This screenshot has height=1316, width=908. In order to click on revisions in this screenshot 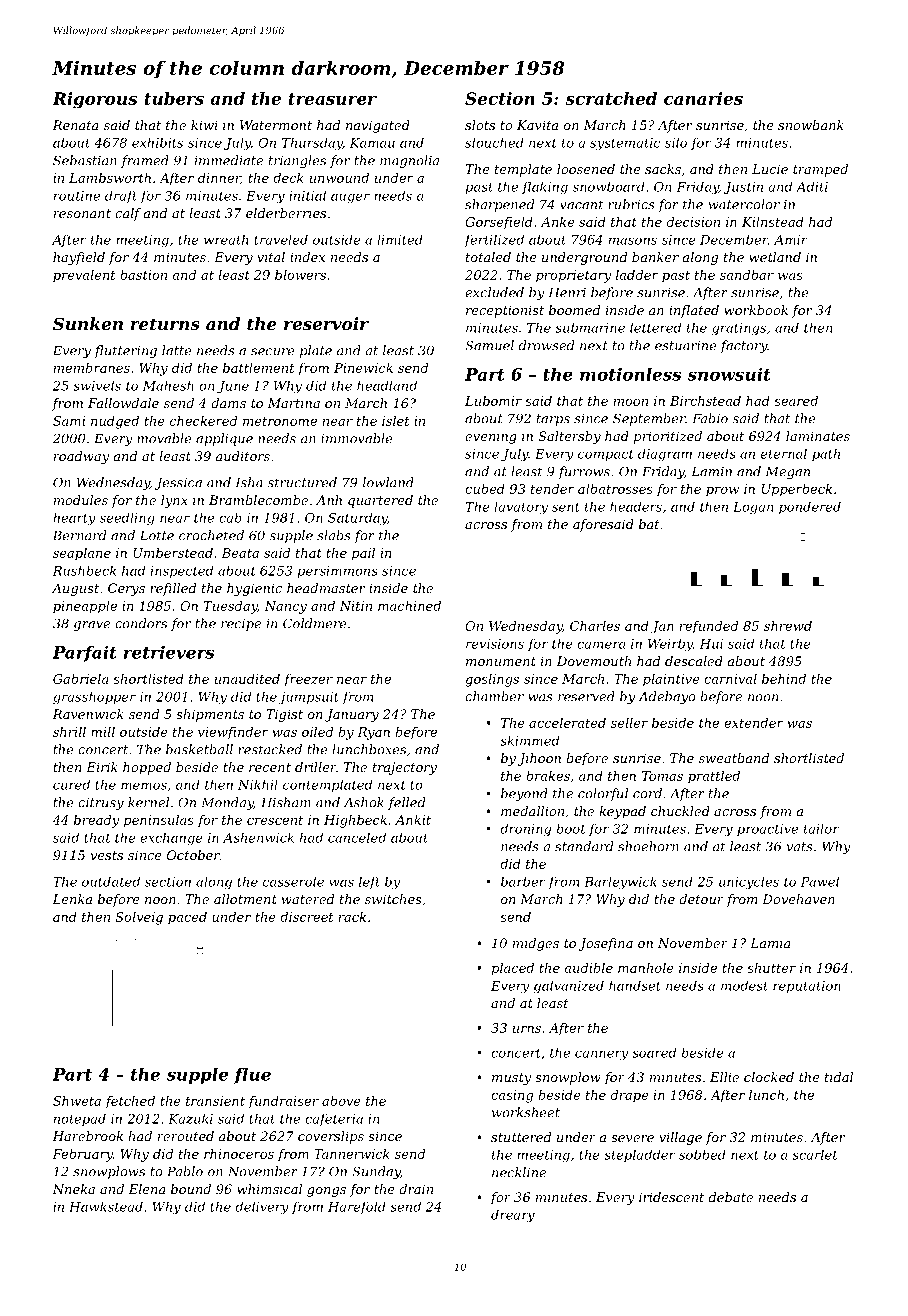, I will do `click(495, 644)`.
